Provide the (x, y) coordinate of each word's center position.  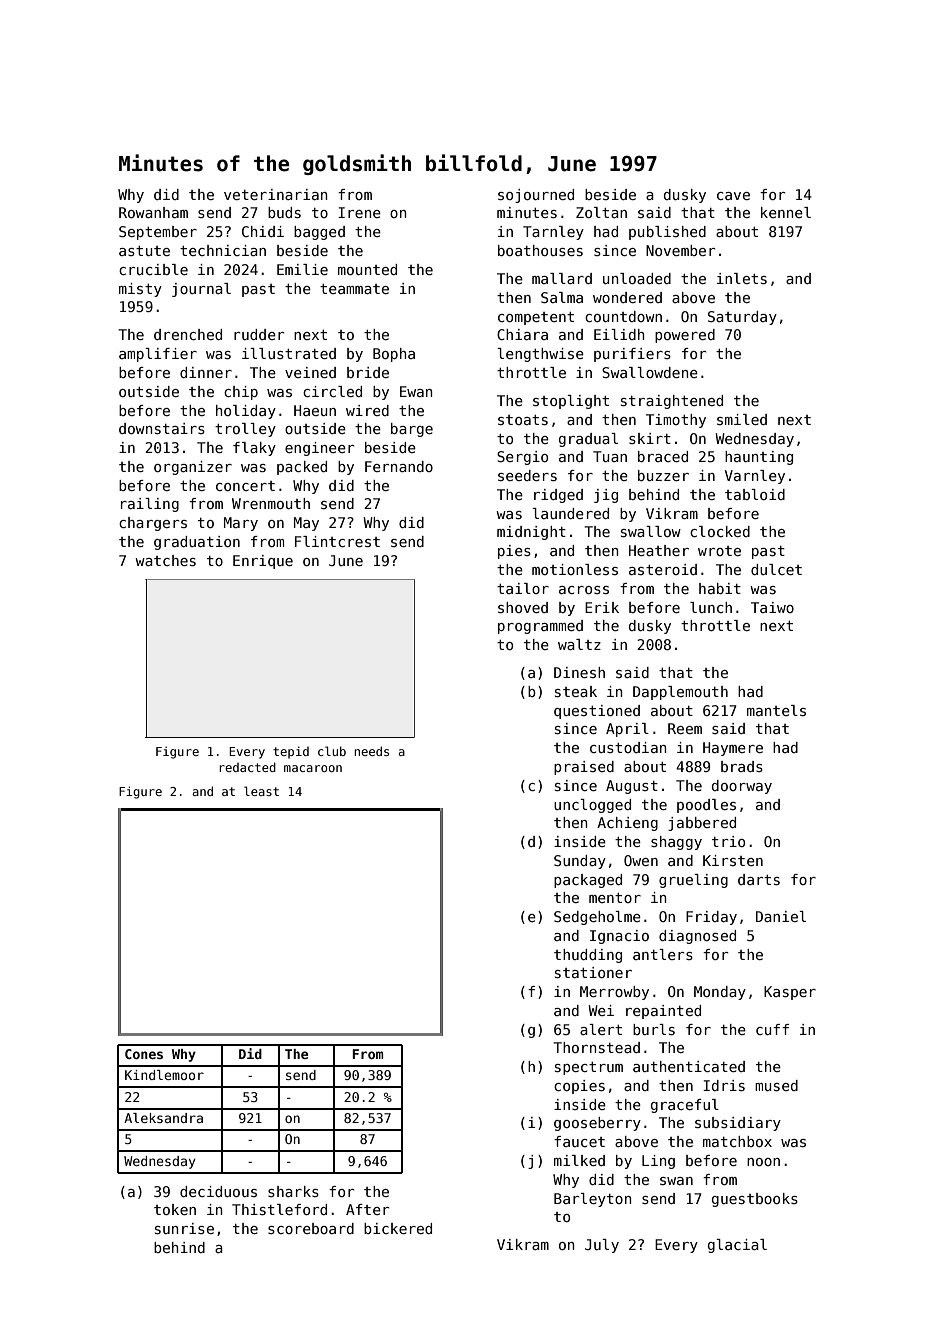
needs (371, 751)
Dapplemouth (680, 693)
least (261, 791)
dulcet (776, 569)
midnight (531, 533)
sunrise (184, 1228)
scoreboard (311, 1228)
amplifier (158, 355)
